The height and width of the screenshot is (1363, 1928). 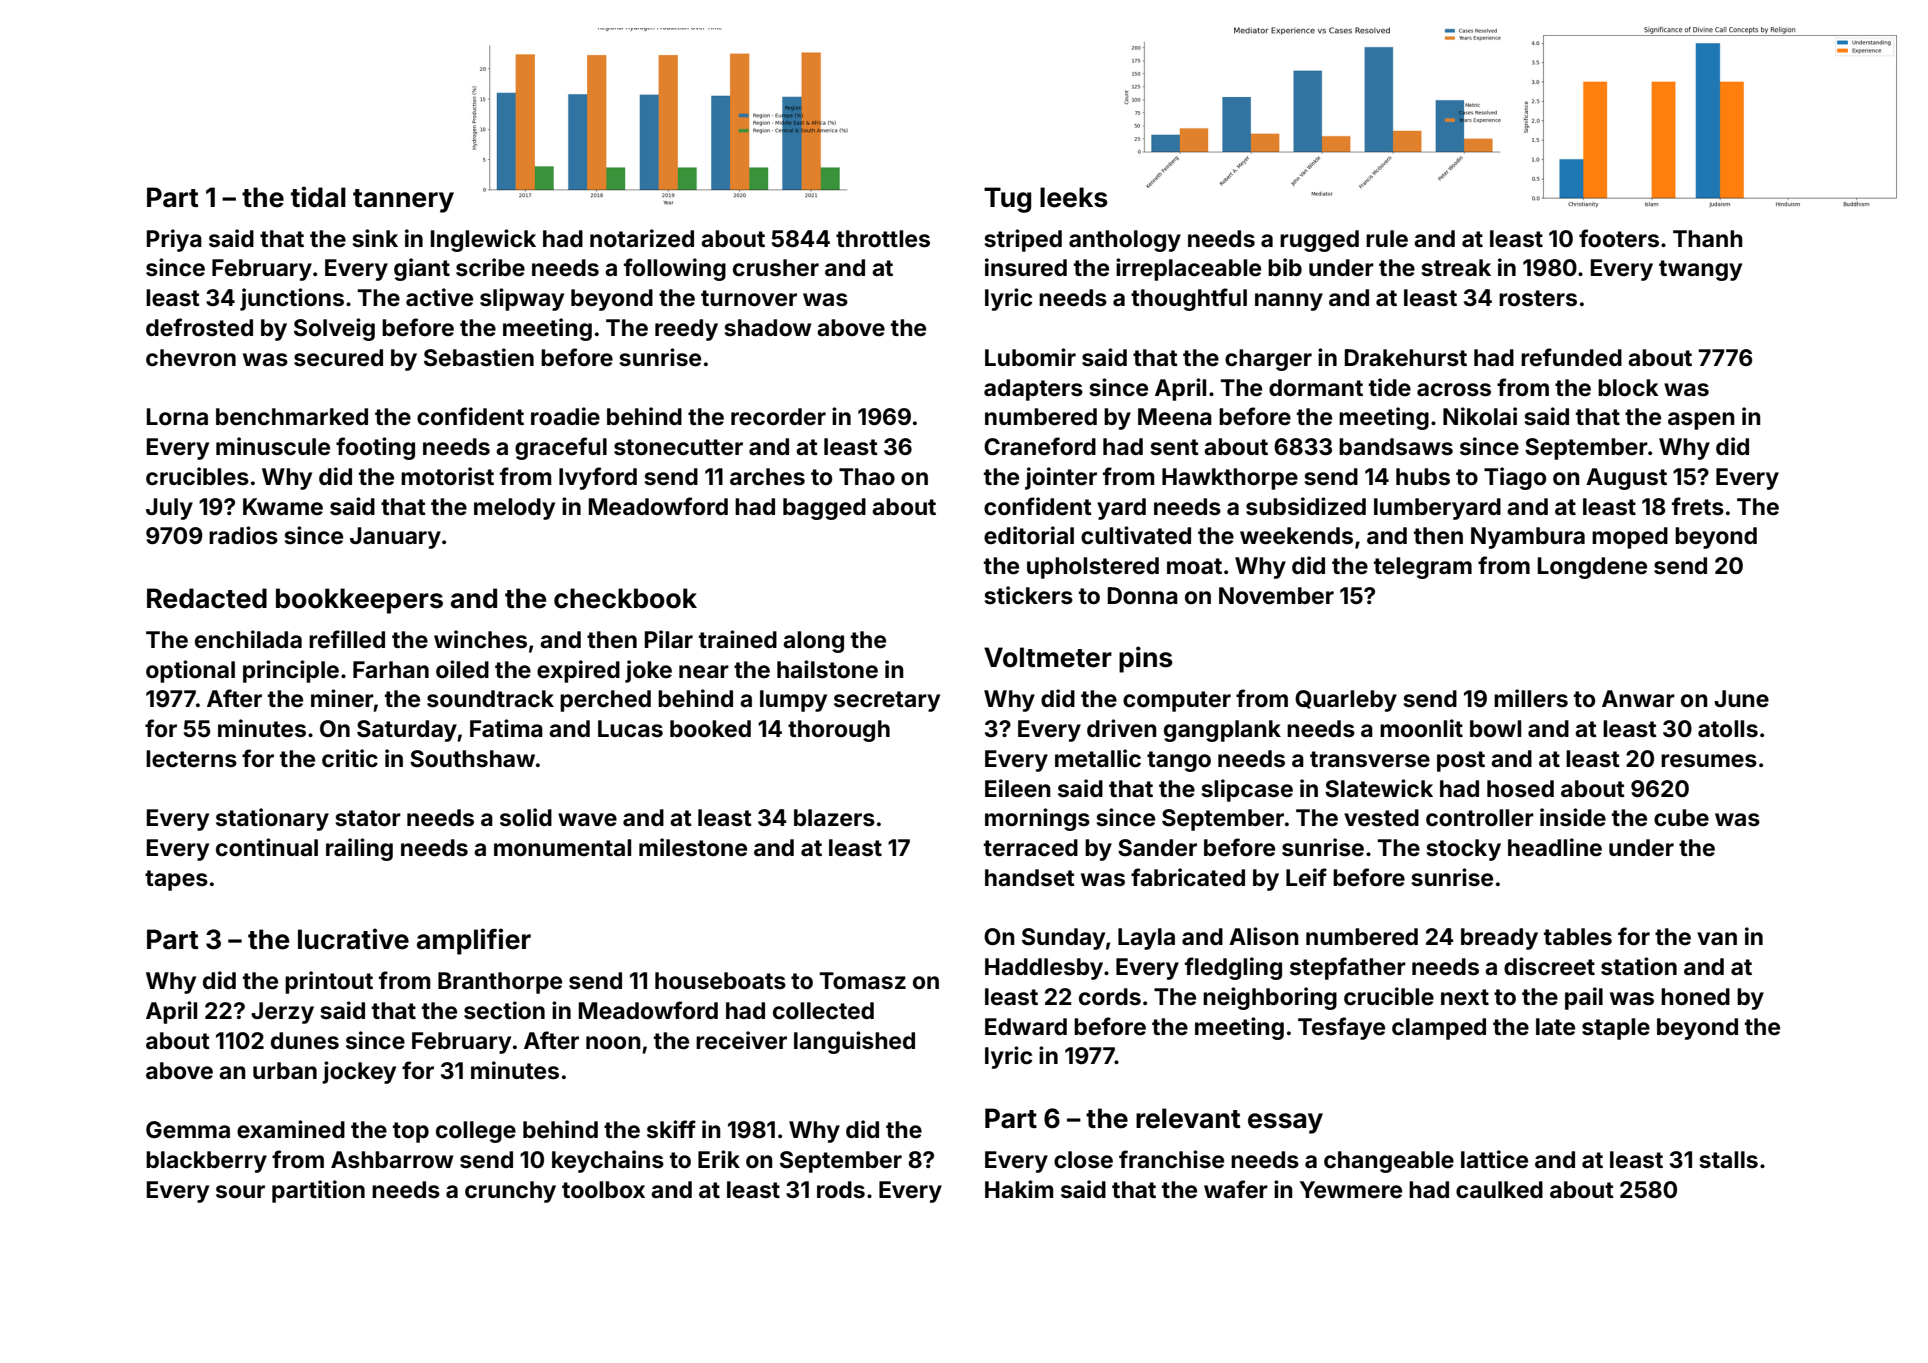 What do you see at coordinates (1098, 758) in the screenshot?
I see `metallic` at bounding box center [1098, 758].
